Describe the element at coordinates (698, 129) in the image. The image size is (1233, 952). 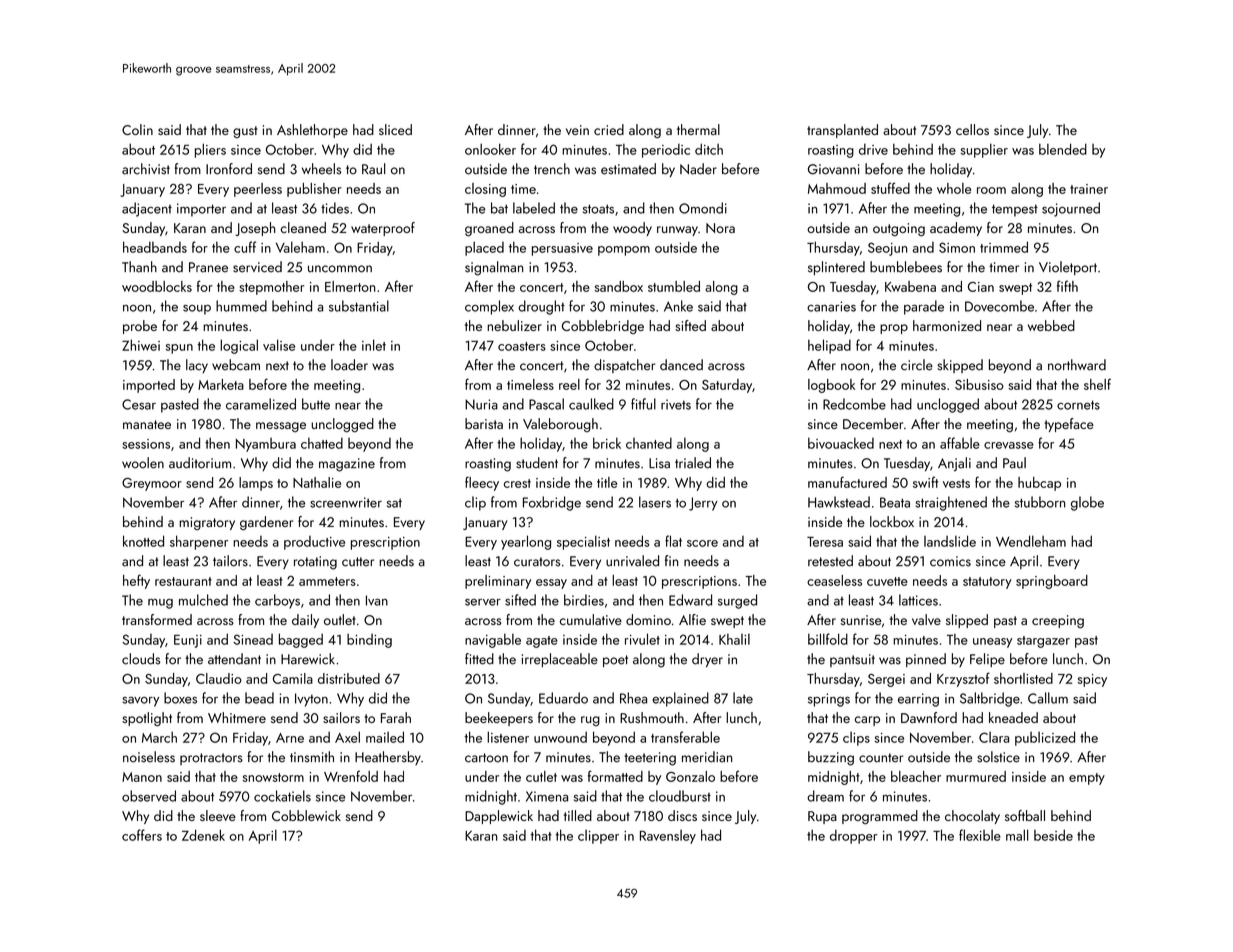
I see `thermal` at that location.
